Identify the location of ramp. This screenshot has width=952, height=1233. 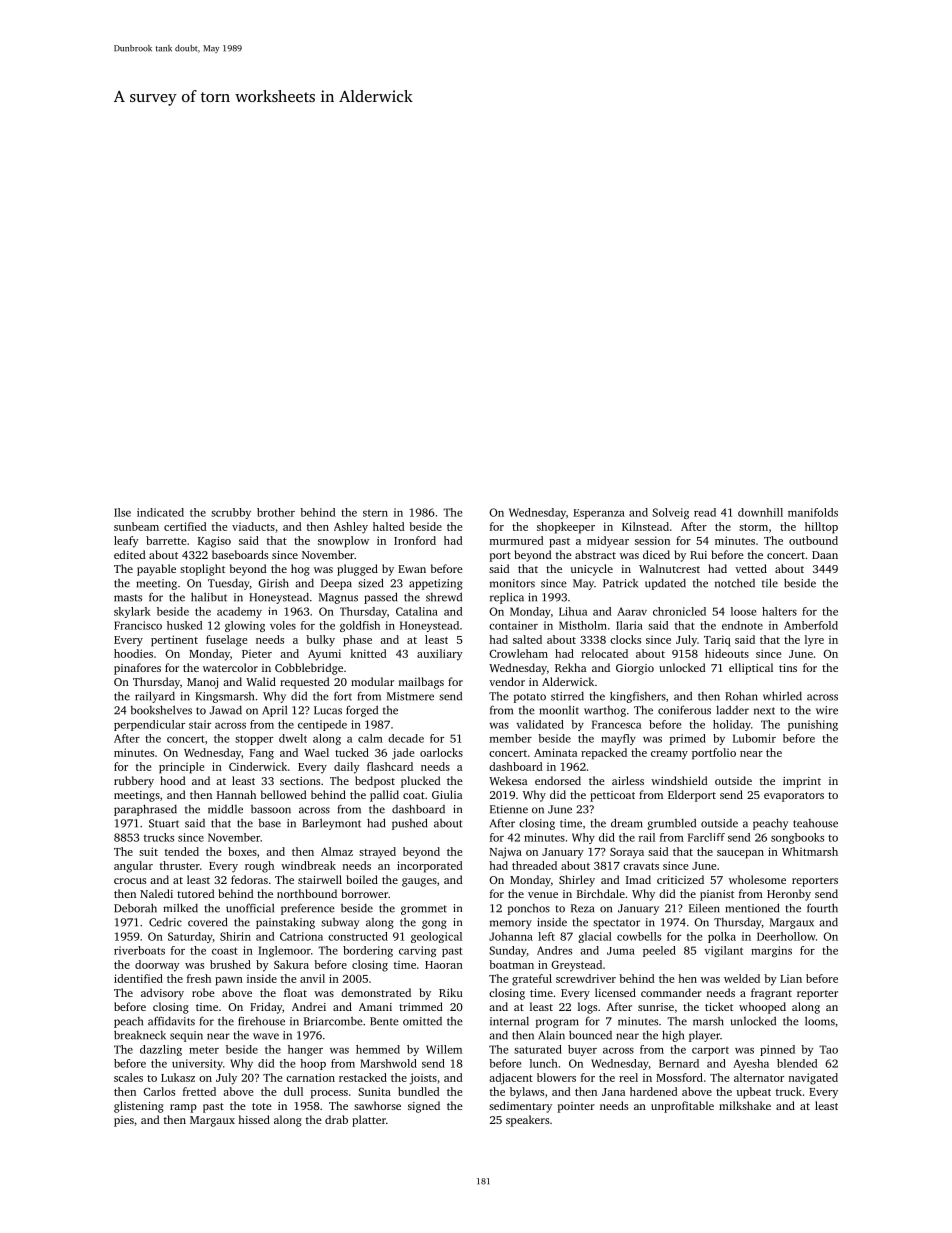
(183, 1108).
